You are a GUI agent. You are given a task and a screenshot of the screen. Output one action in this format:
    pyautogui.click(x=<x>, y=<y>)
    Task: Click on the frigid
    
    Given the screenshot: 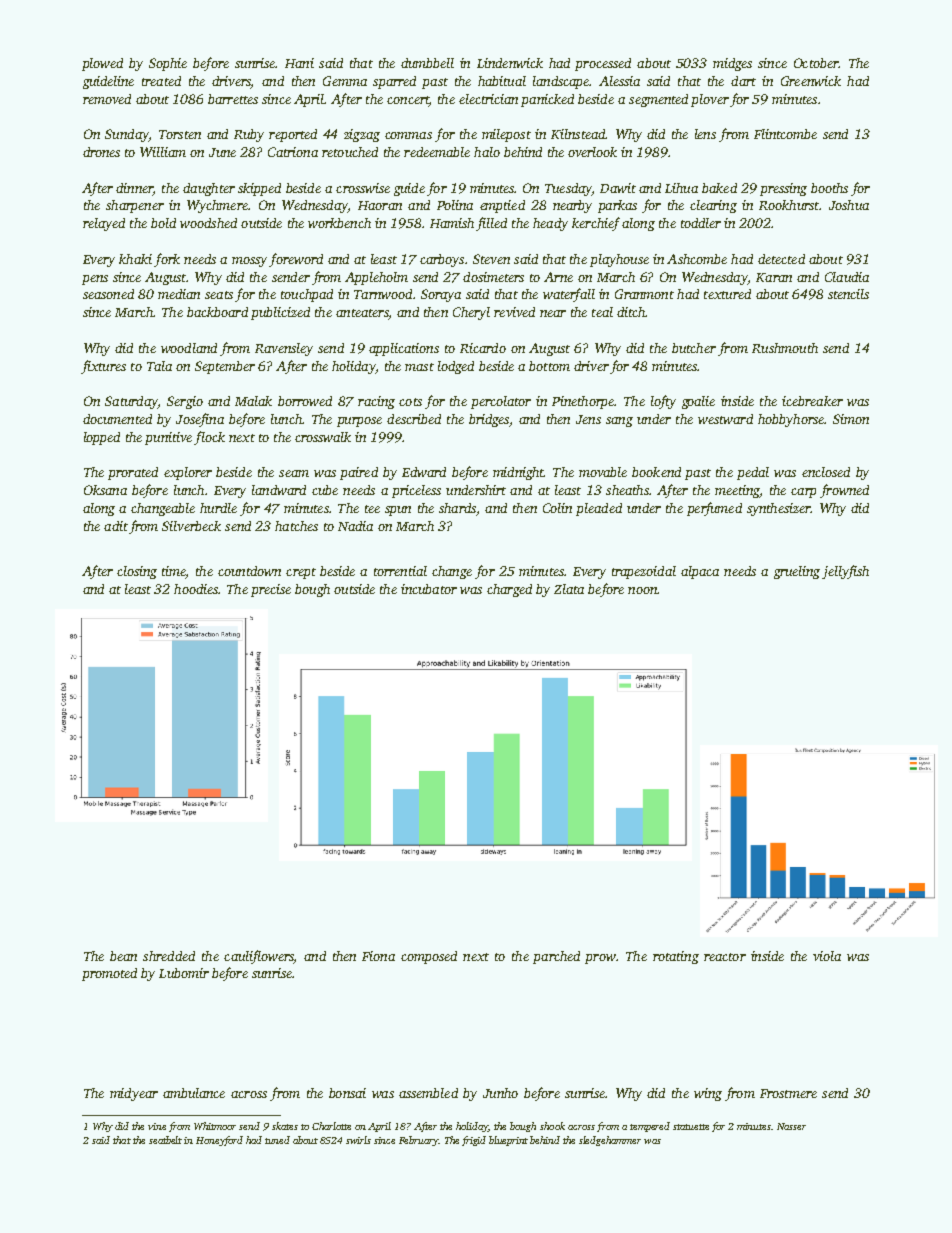 What is the action you would take?
    pyautogui.click(x=474, y=1141)
